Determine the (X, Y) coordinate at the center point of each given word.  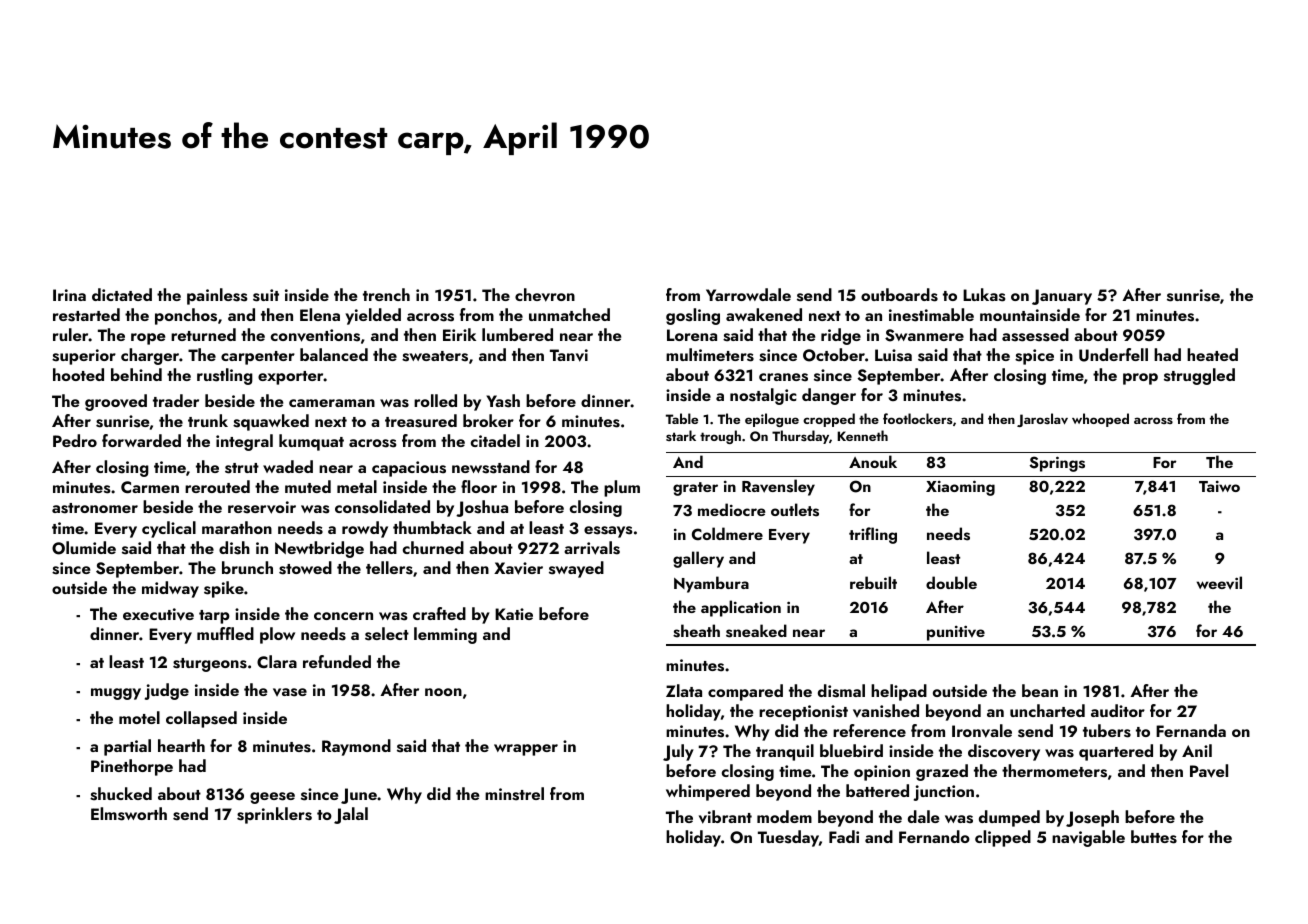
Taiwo (1219, 486)
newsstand (491, 467)
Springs (1057, 464)
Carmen (150, 487)
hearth (181, 745)
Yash (503, 401)
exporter (291, 378)
